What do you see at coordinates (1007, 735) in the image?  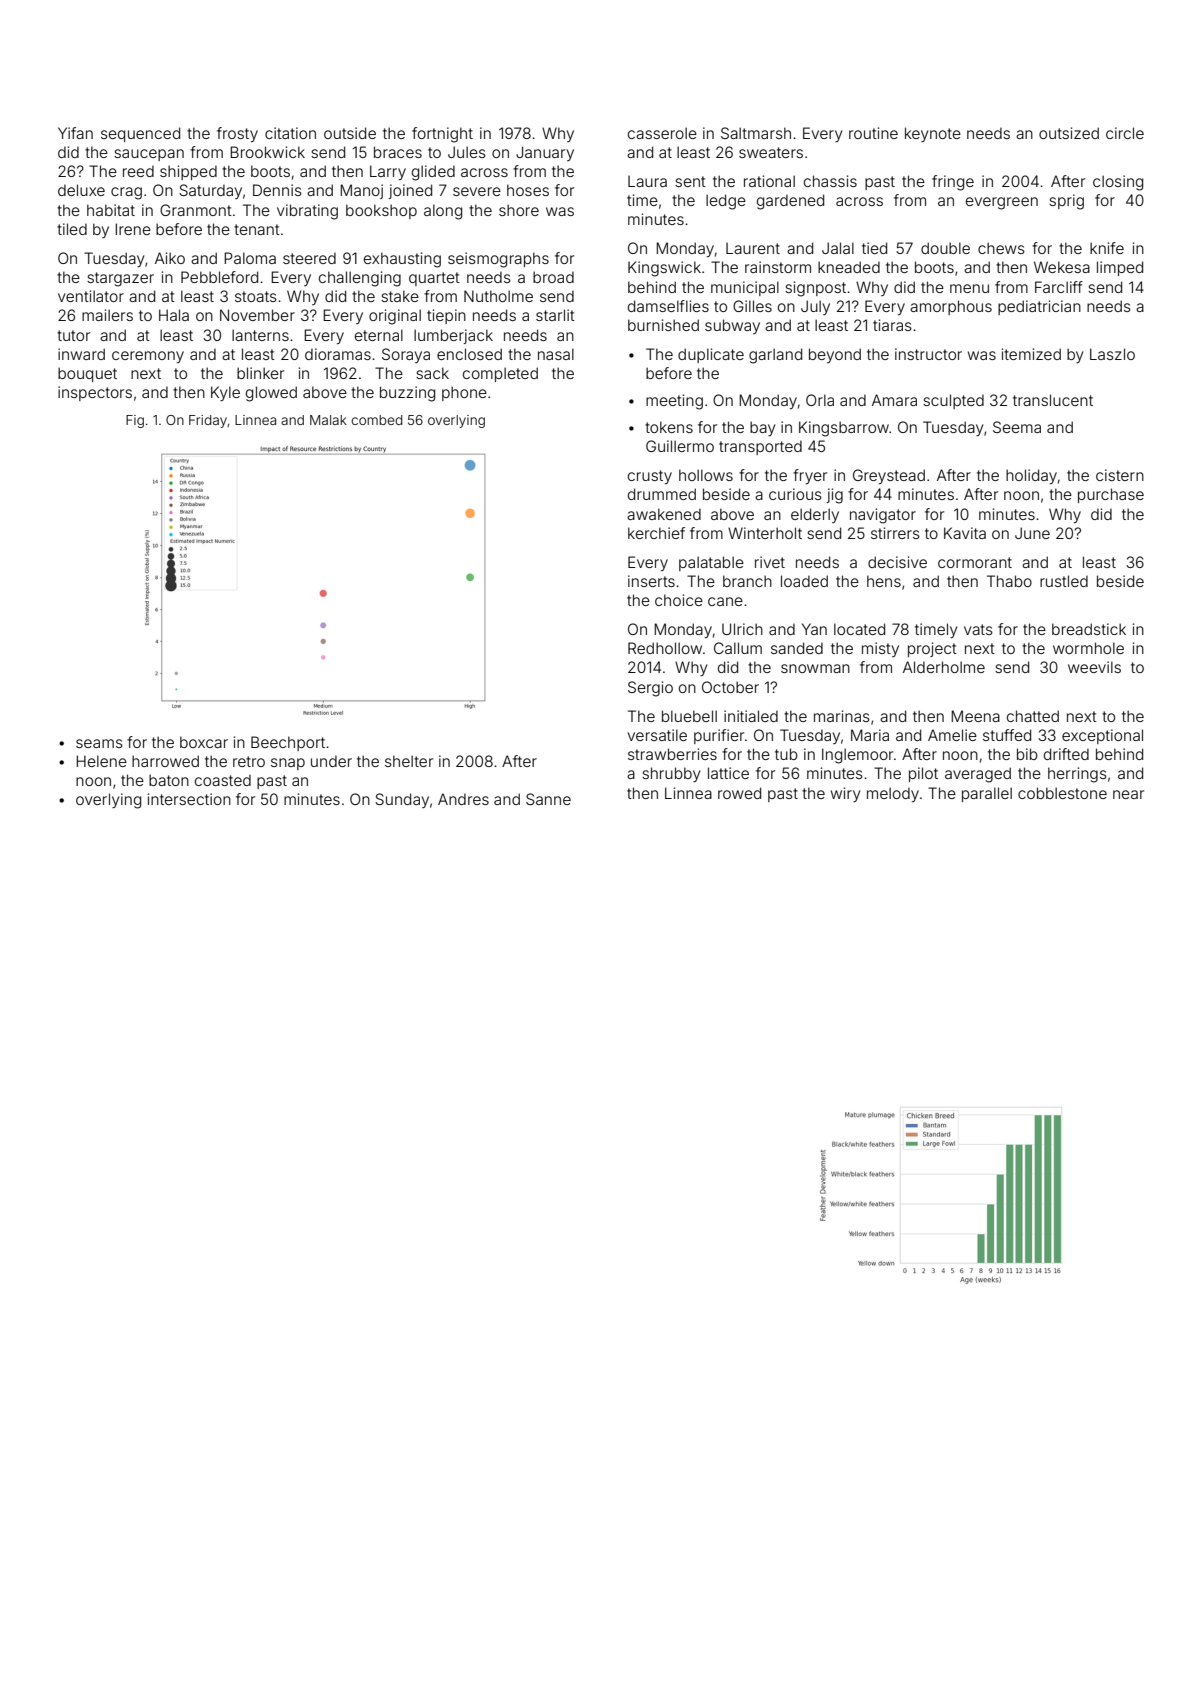 I see `stuffed` at bounding box center [1007, 735].
